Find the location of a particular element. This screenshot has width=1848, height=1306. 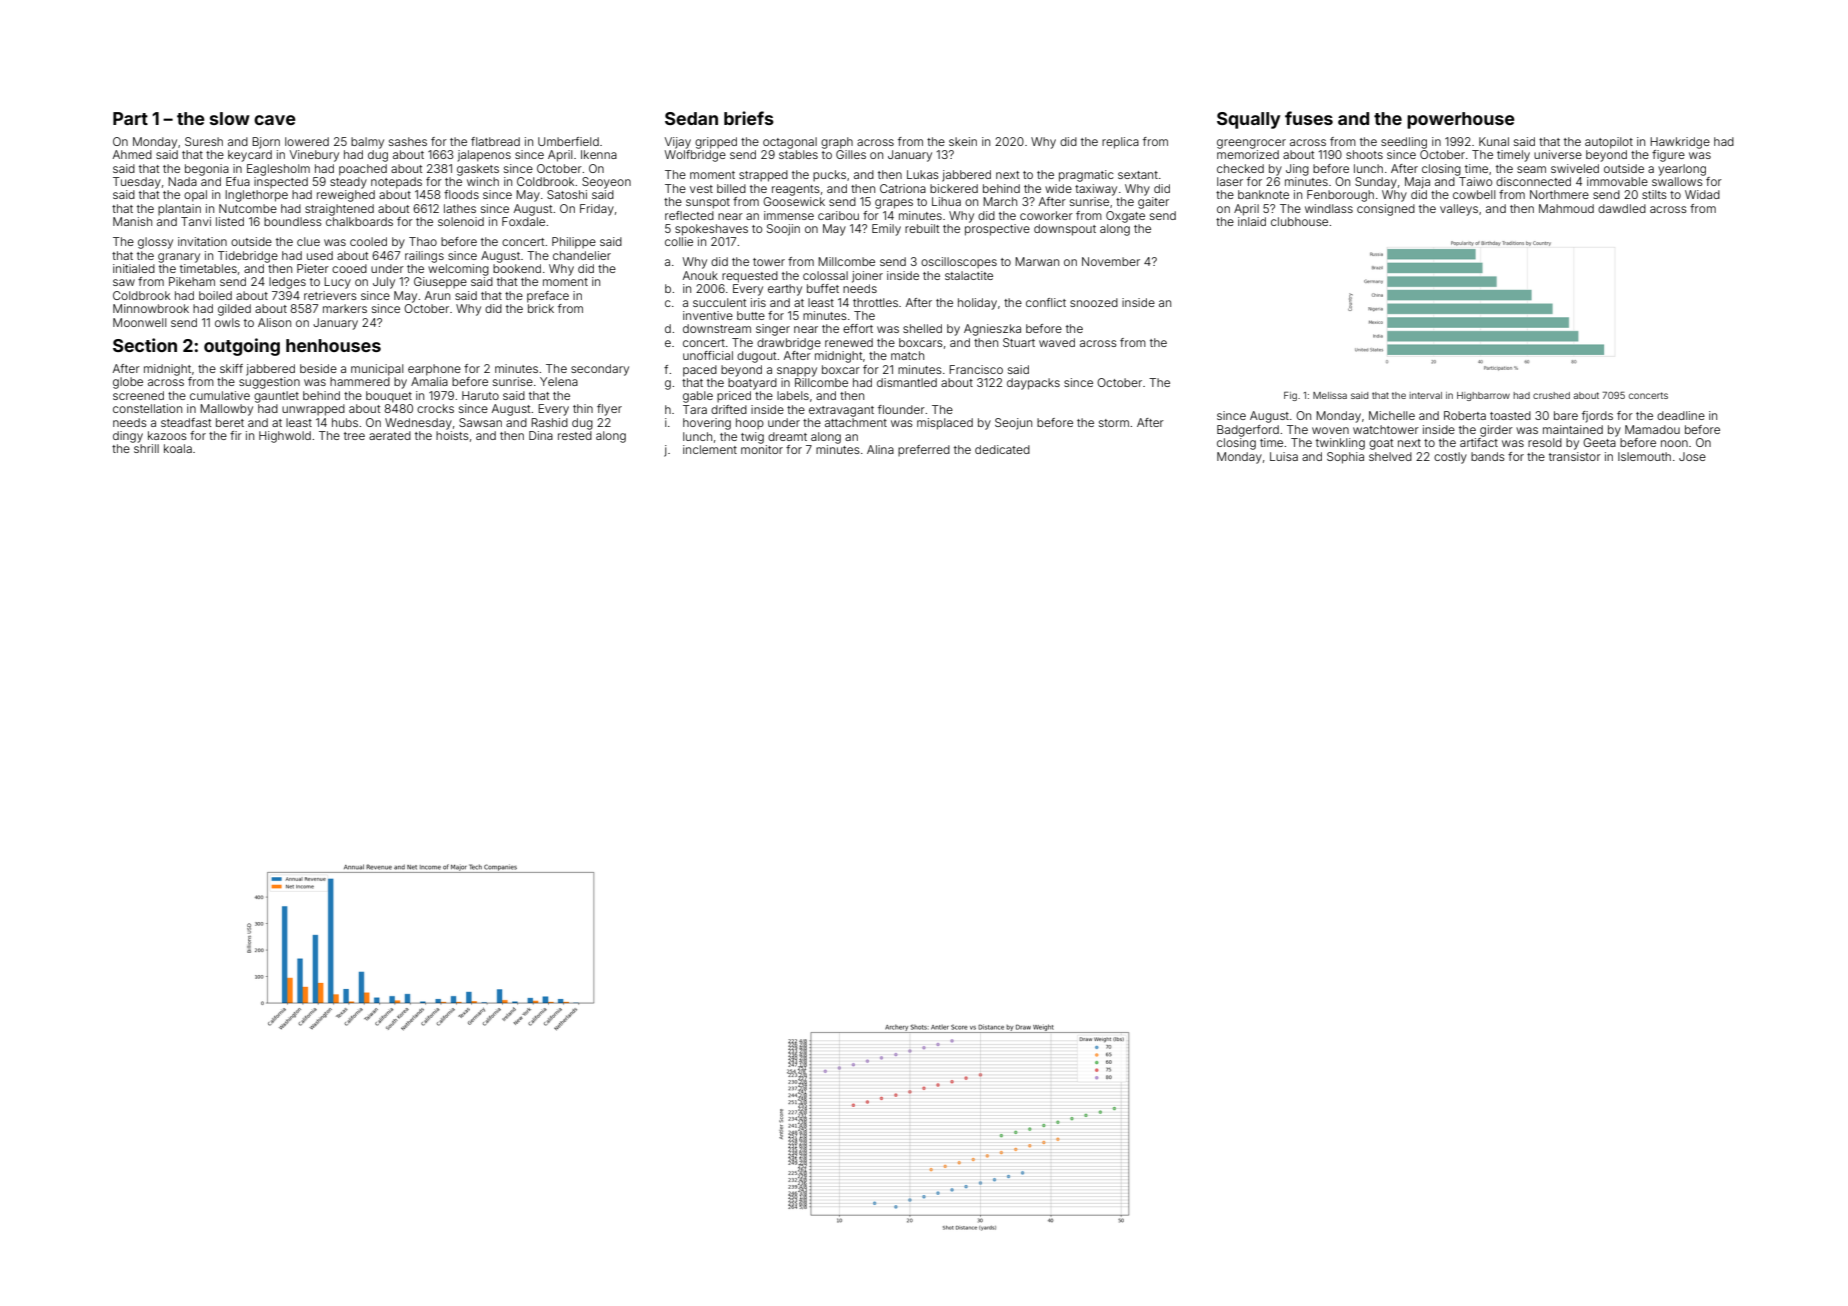

snoozed is located at coordinates (1094, 302).
